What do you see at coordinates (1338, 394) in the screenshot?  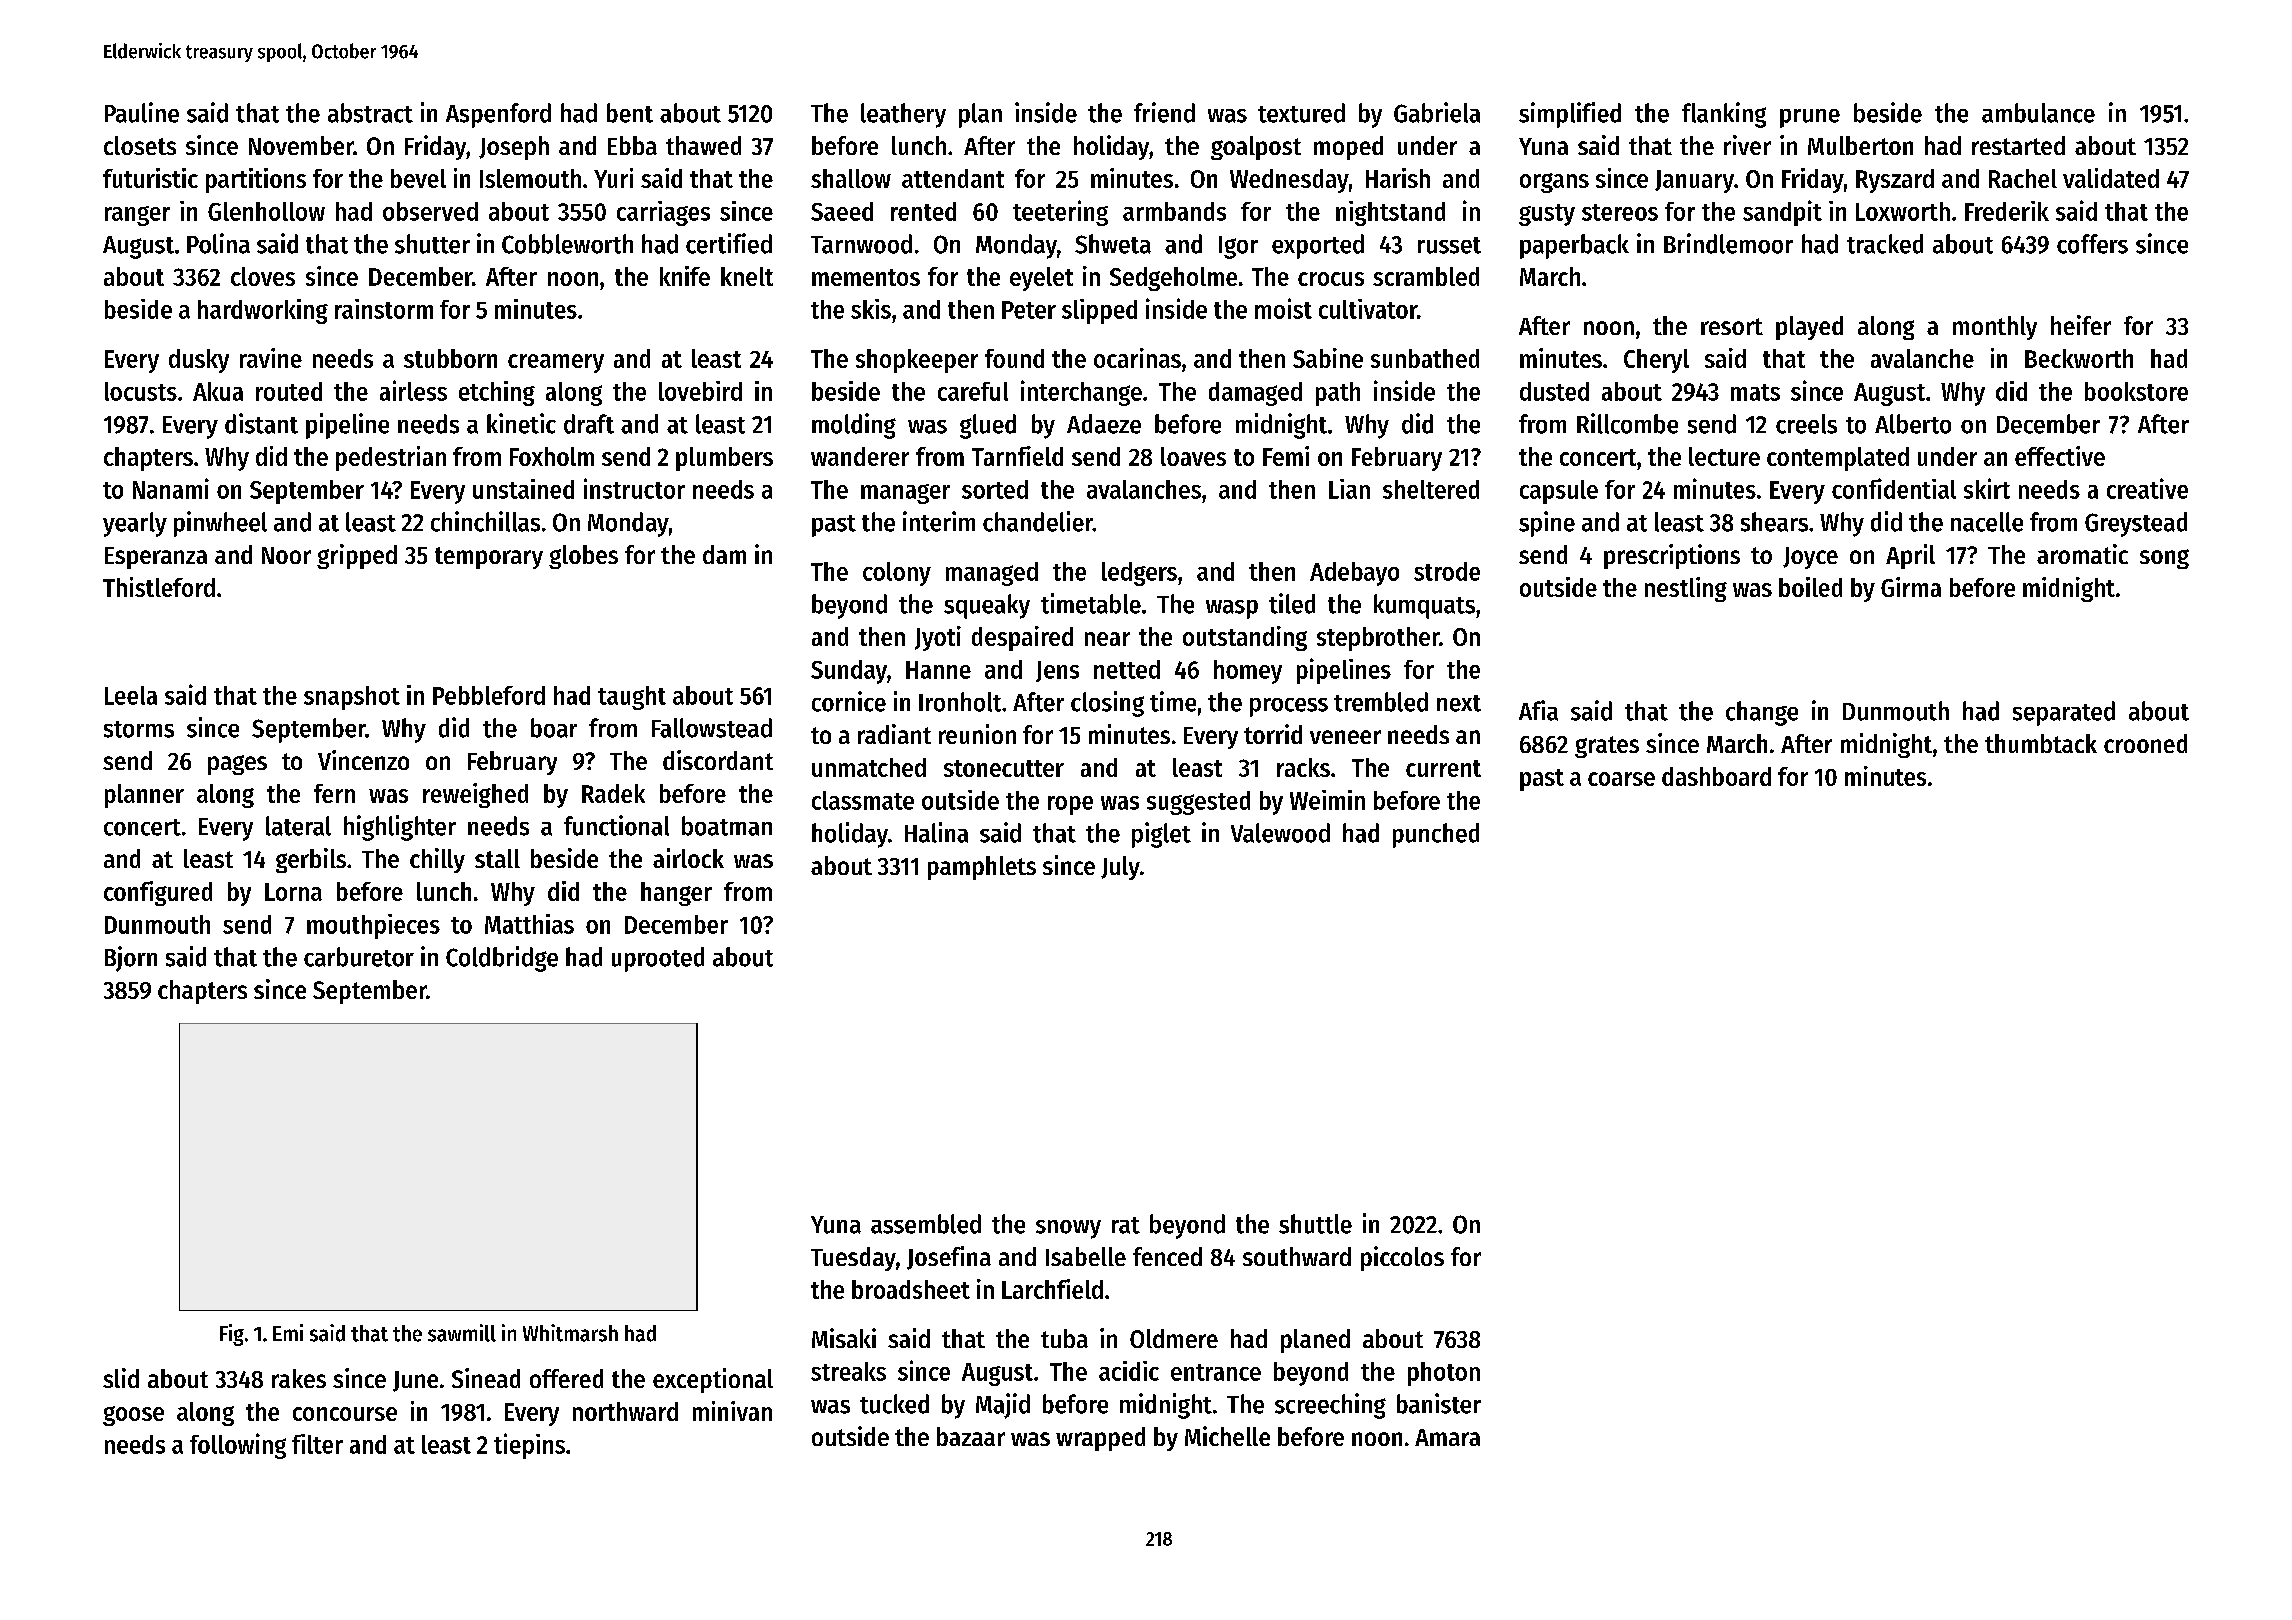 I see `path` at bounding box center [1338, 394].
